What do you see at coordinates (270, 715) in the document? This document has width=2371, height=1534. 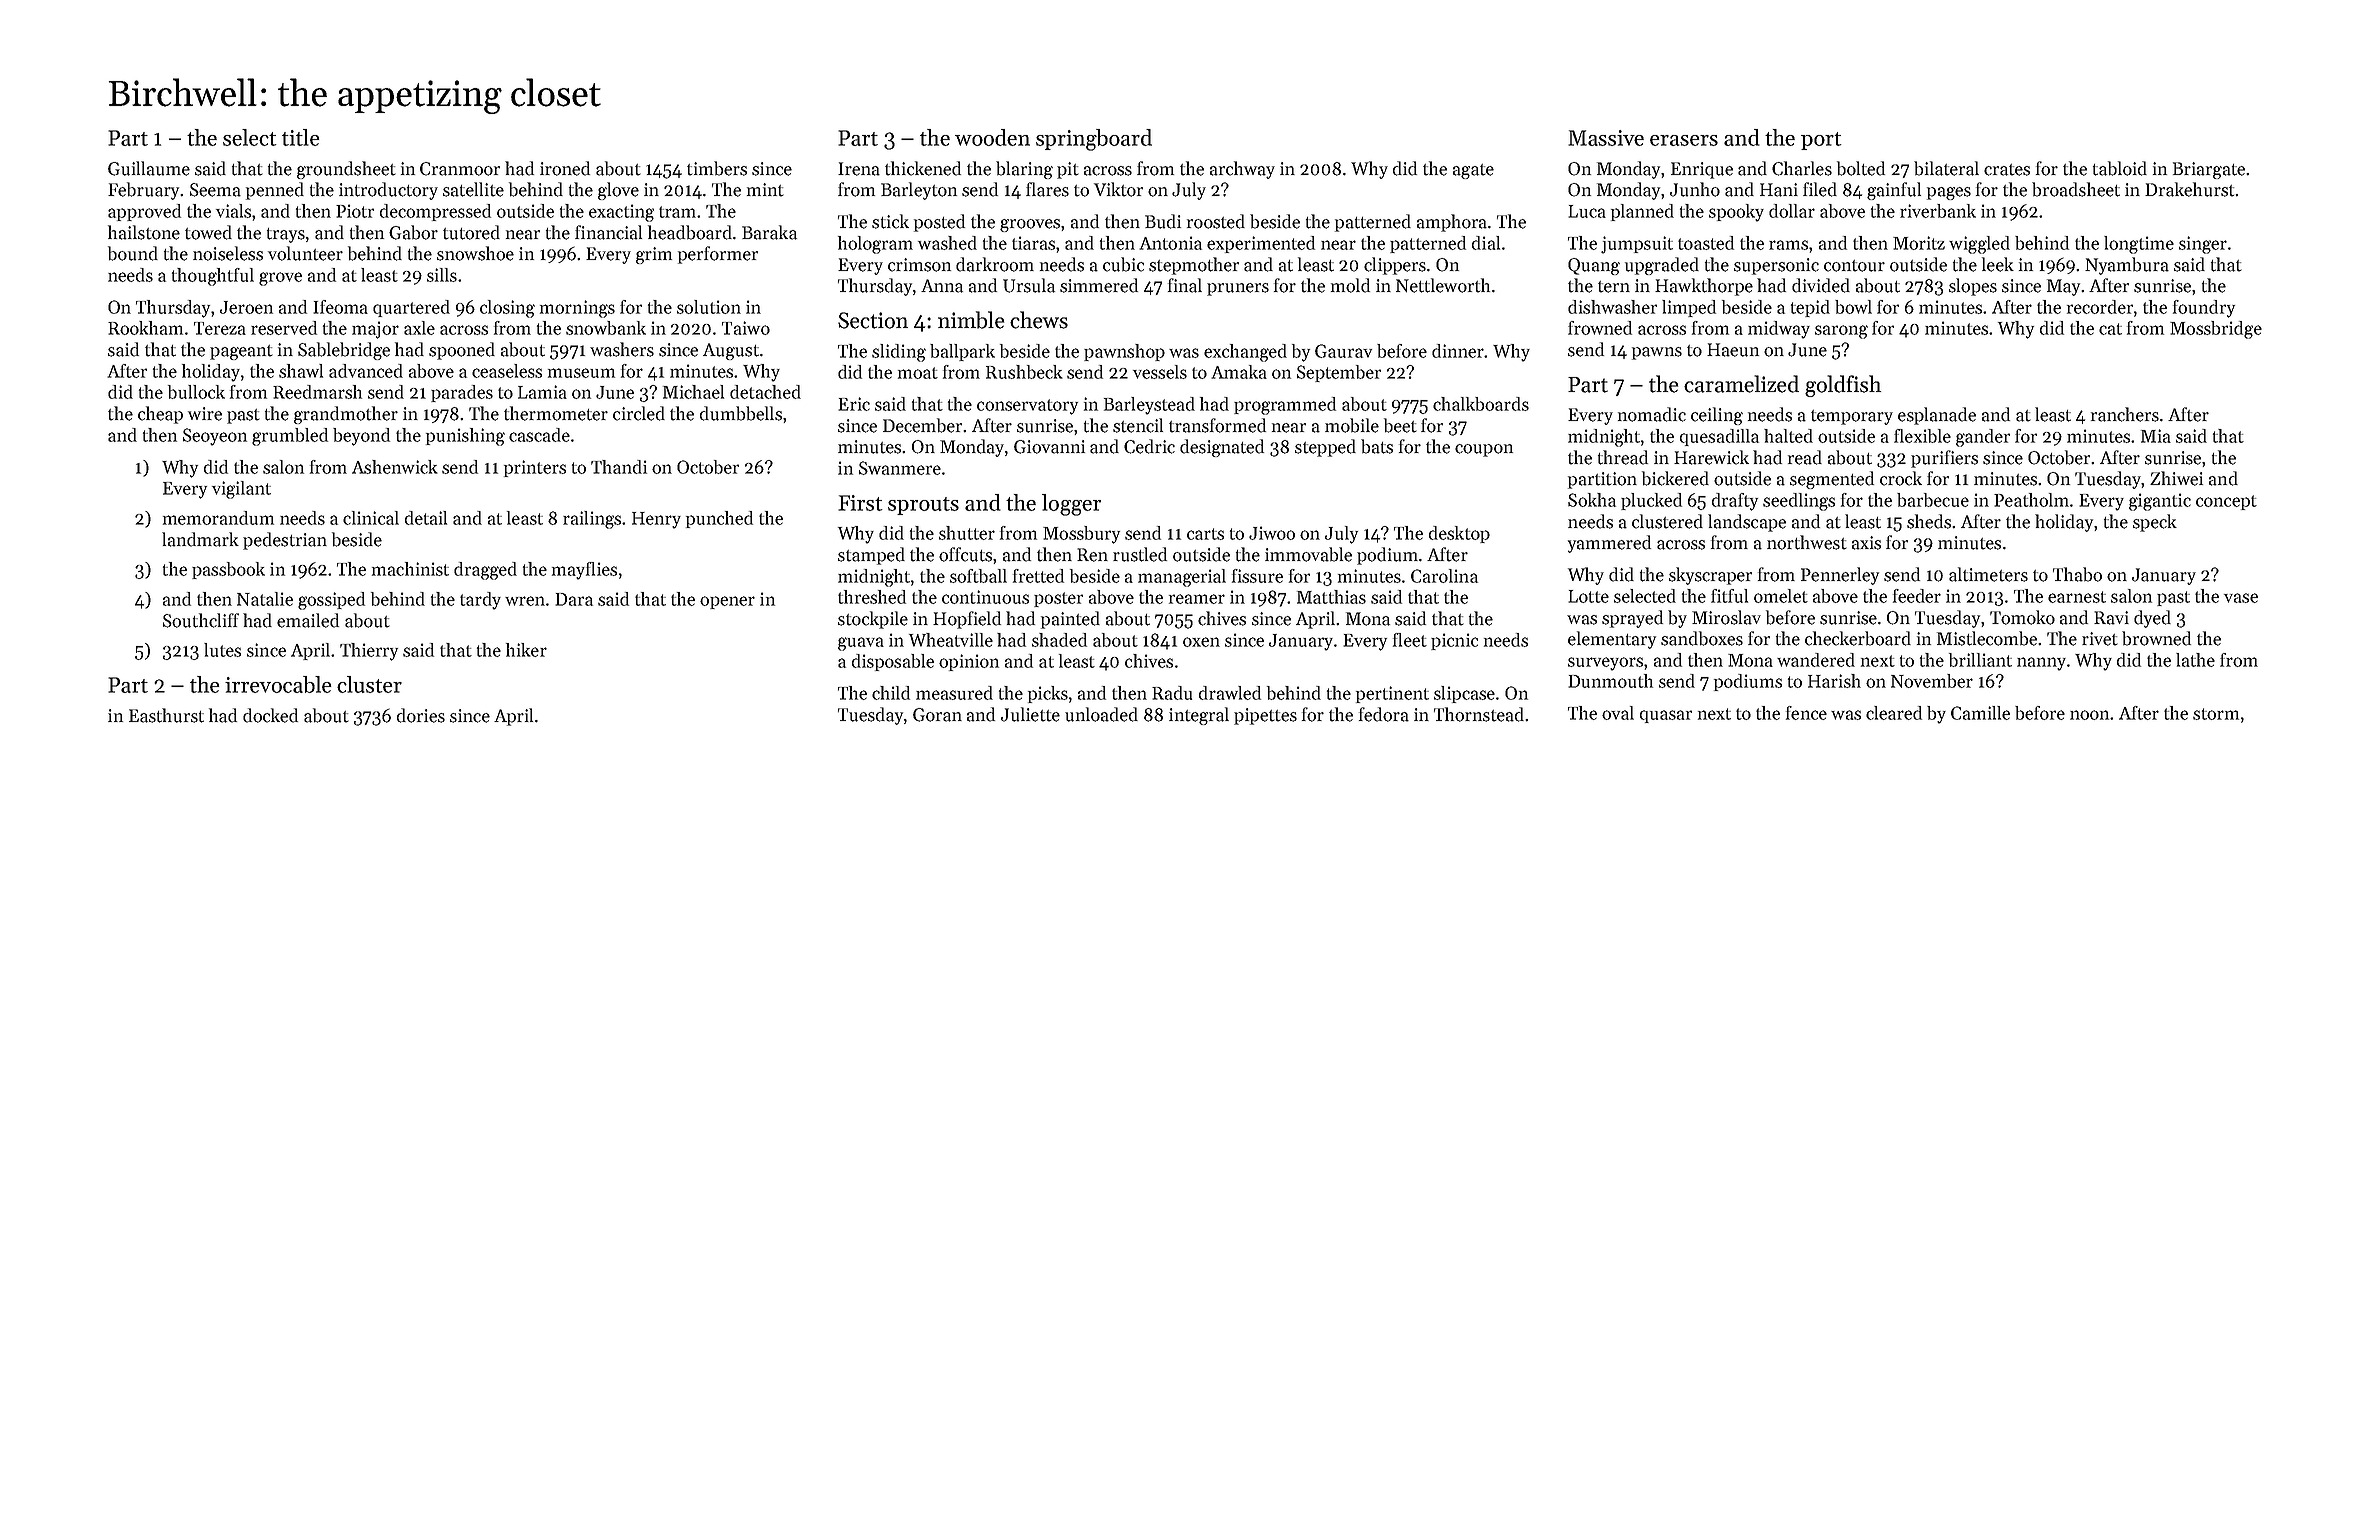 I see `docked` at bounding box center [270, 715].
